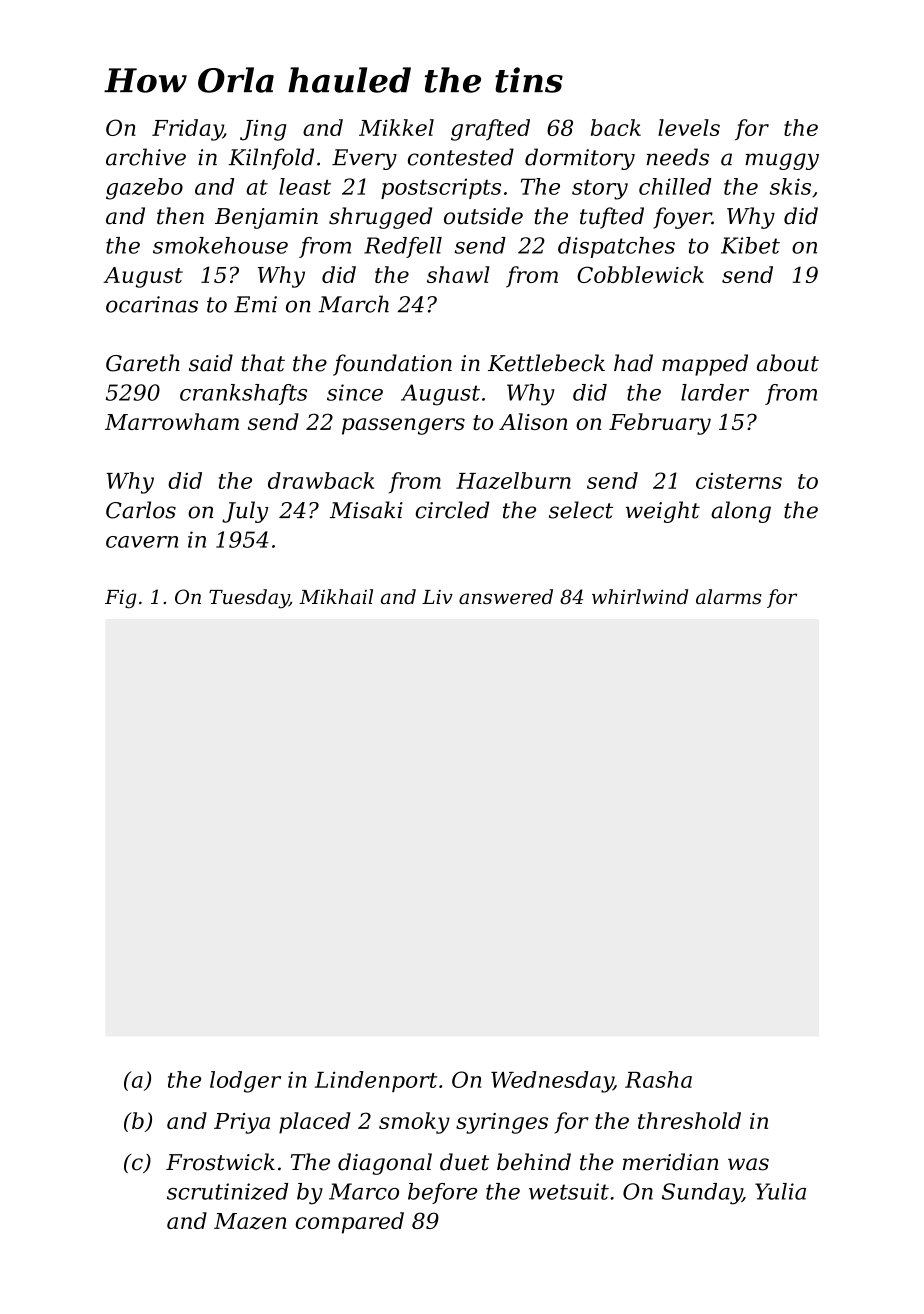 This page has height=1314, width=924. I want to click on lodger, so click(245, 1082).
